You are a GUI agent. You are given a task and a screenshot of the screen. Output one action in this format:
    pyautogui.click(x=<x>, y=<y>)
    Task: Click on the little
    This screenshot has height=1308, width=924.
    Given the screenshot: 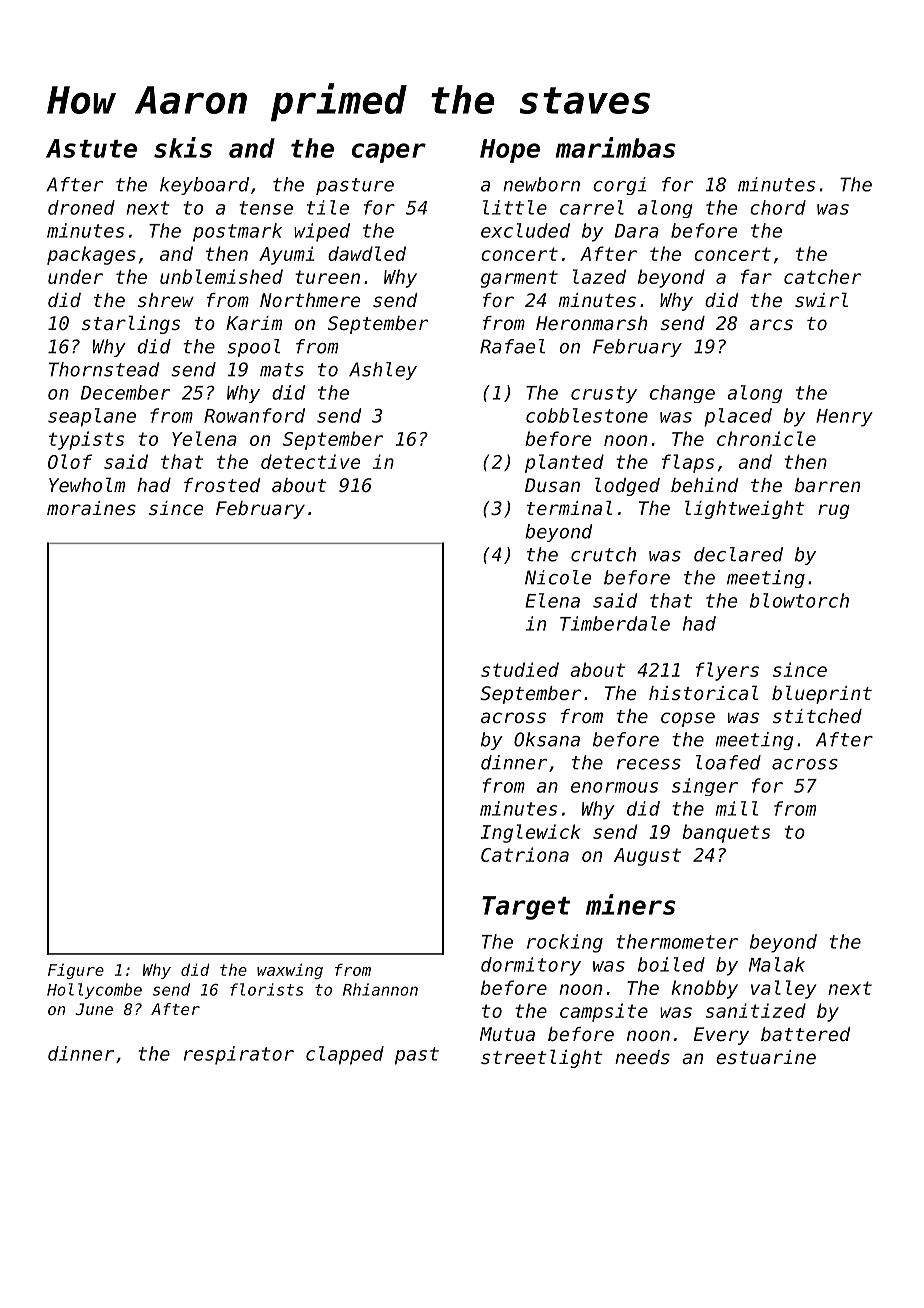 What is the action you would take?
    pyautogui.click(x=515, y=207)
